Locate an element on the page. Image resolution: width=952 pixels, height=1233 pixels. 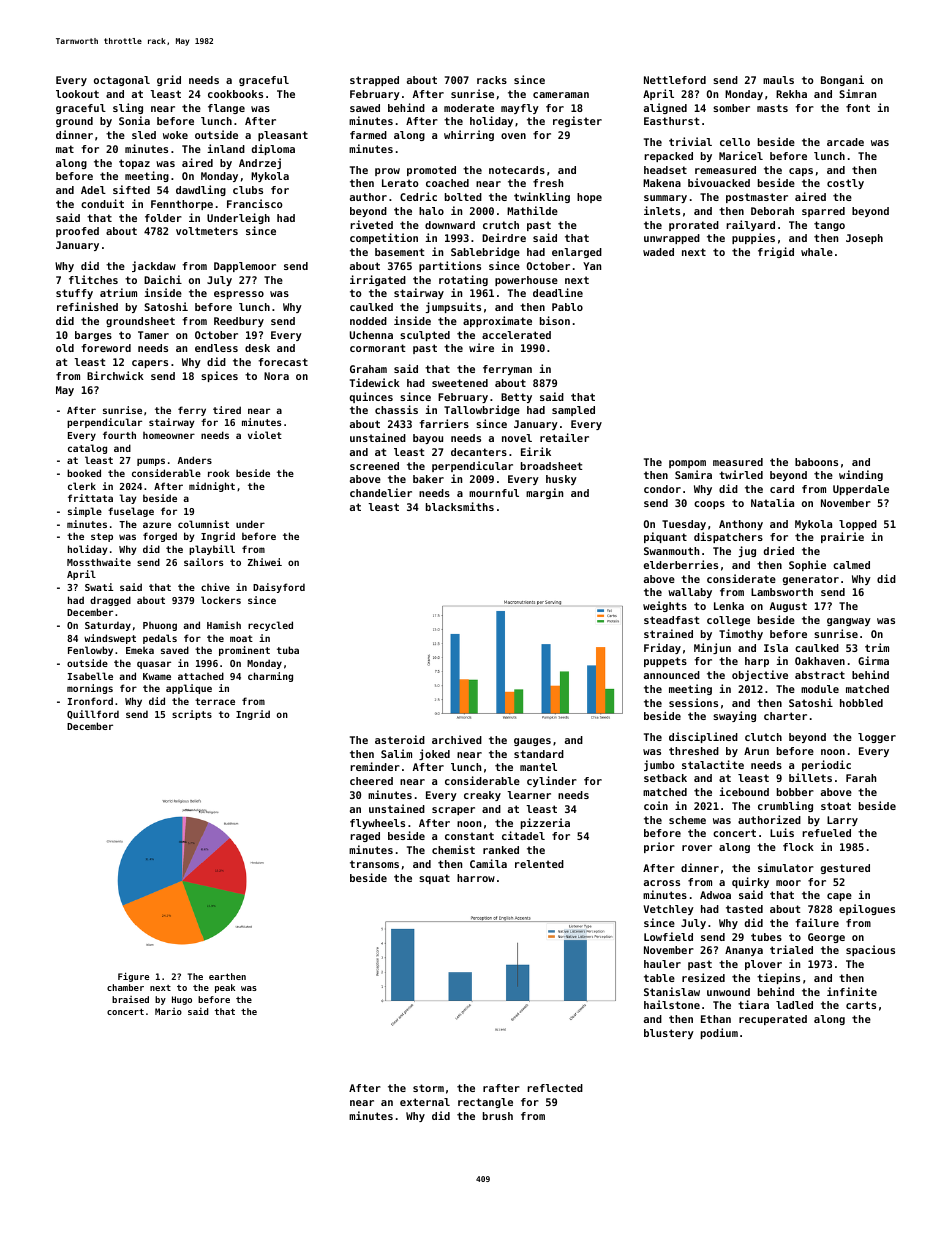
Andrzej is located at coordinates (260, 163).
